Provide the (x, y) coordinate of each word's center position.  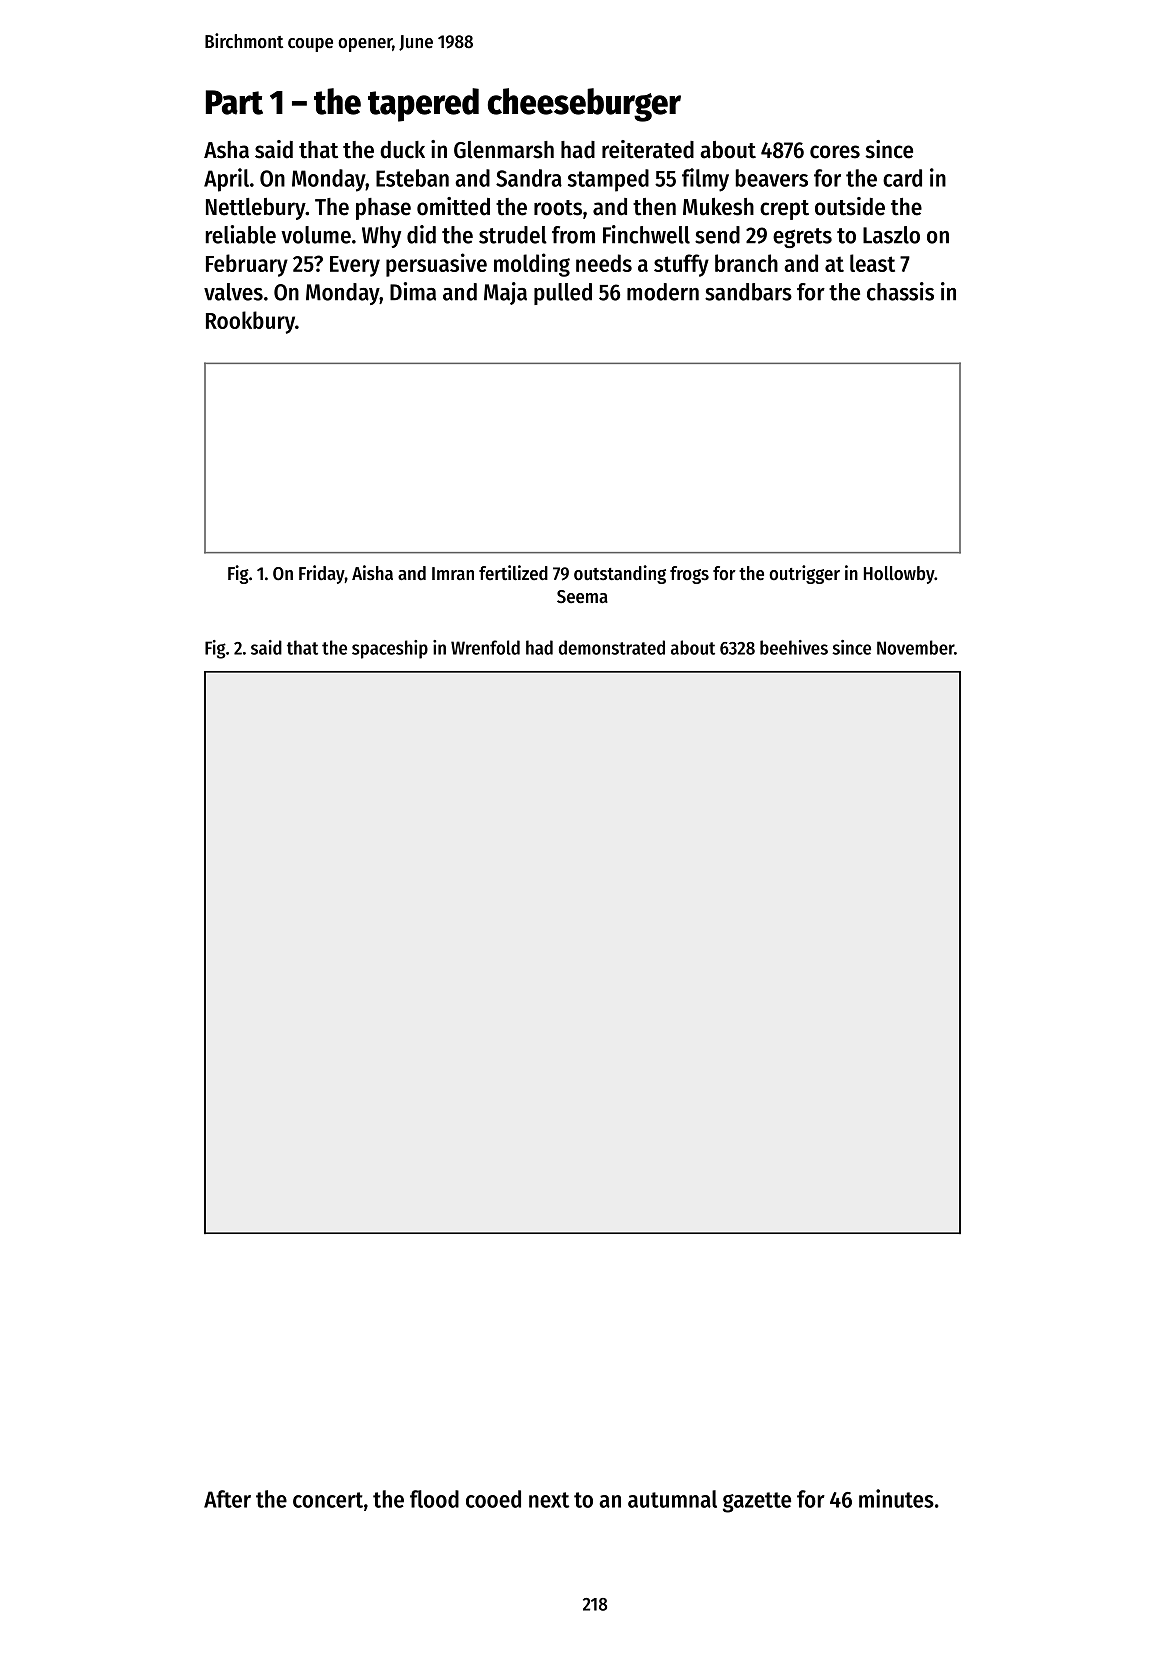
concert (328, 1500)
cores (835, 152)
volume (316, 235)
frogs (689, 575)
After (227, 1499)
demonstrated (612, 647)
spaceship (390, 649)
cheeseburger (584, 105)
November (915, 647)
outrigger (804, 574)
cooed (493, 1499)
